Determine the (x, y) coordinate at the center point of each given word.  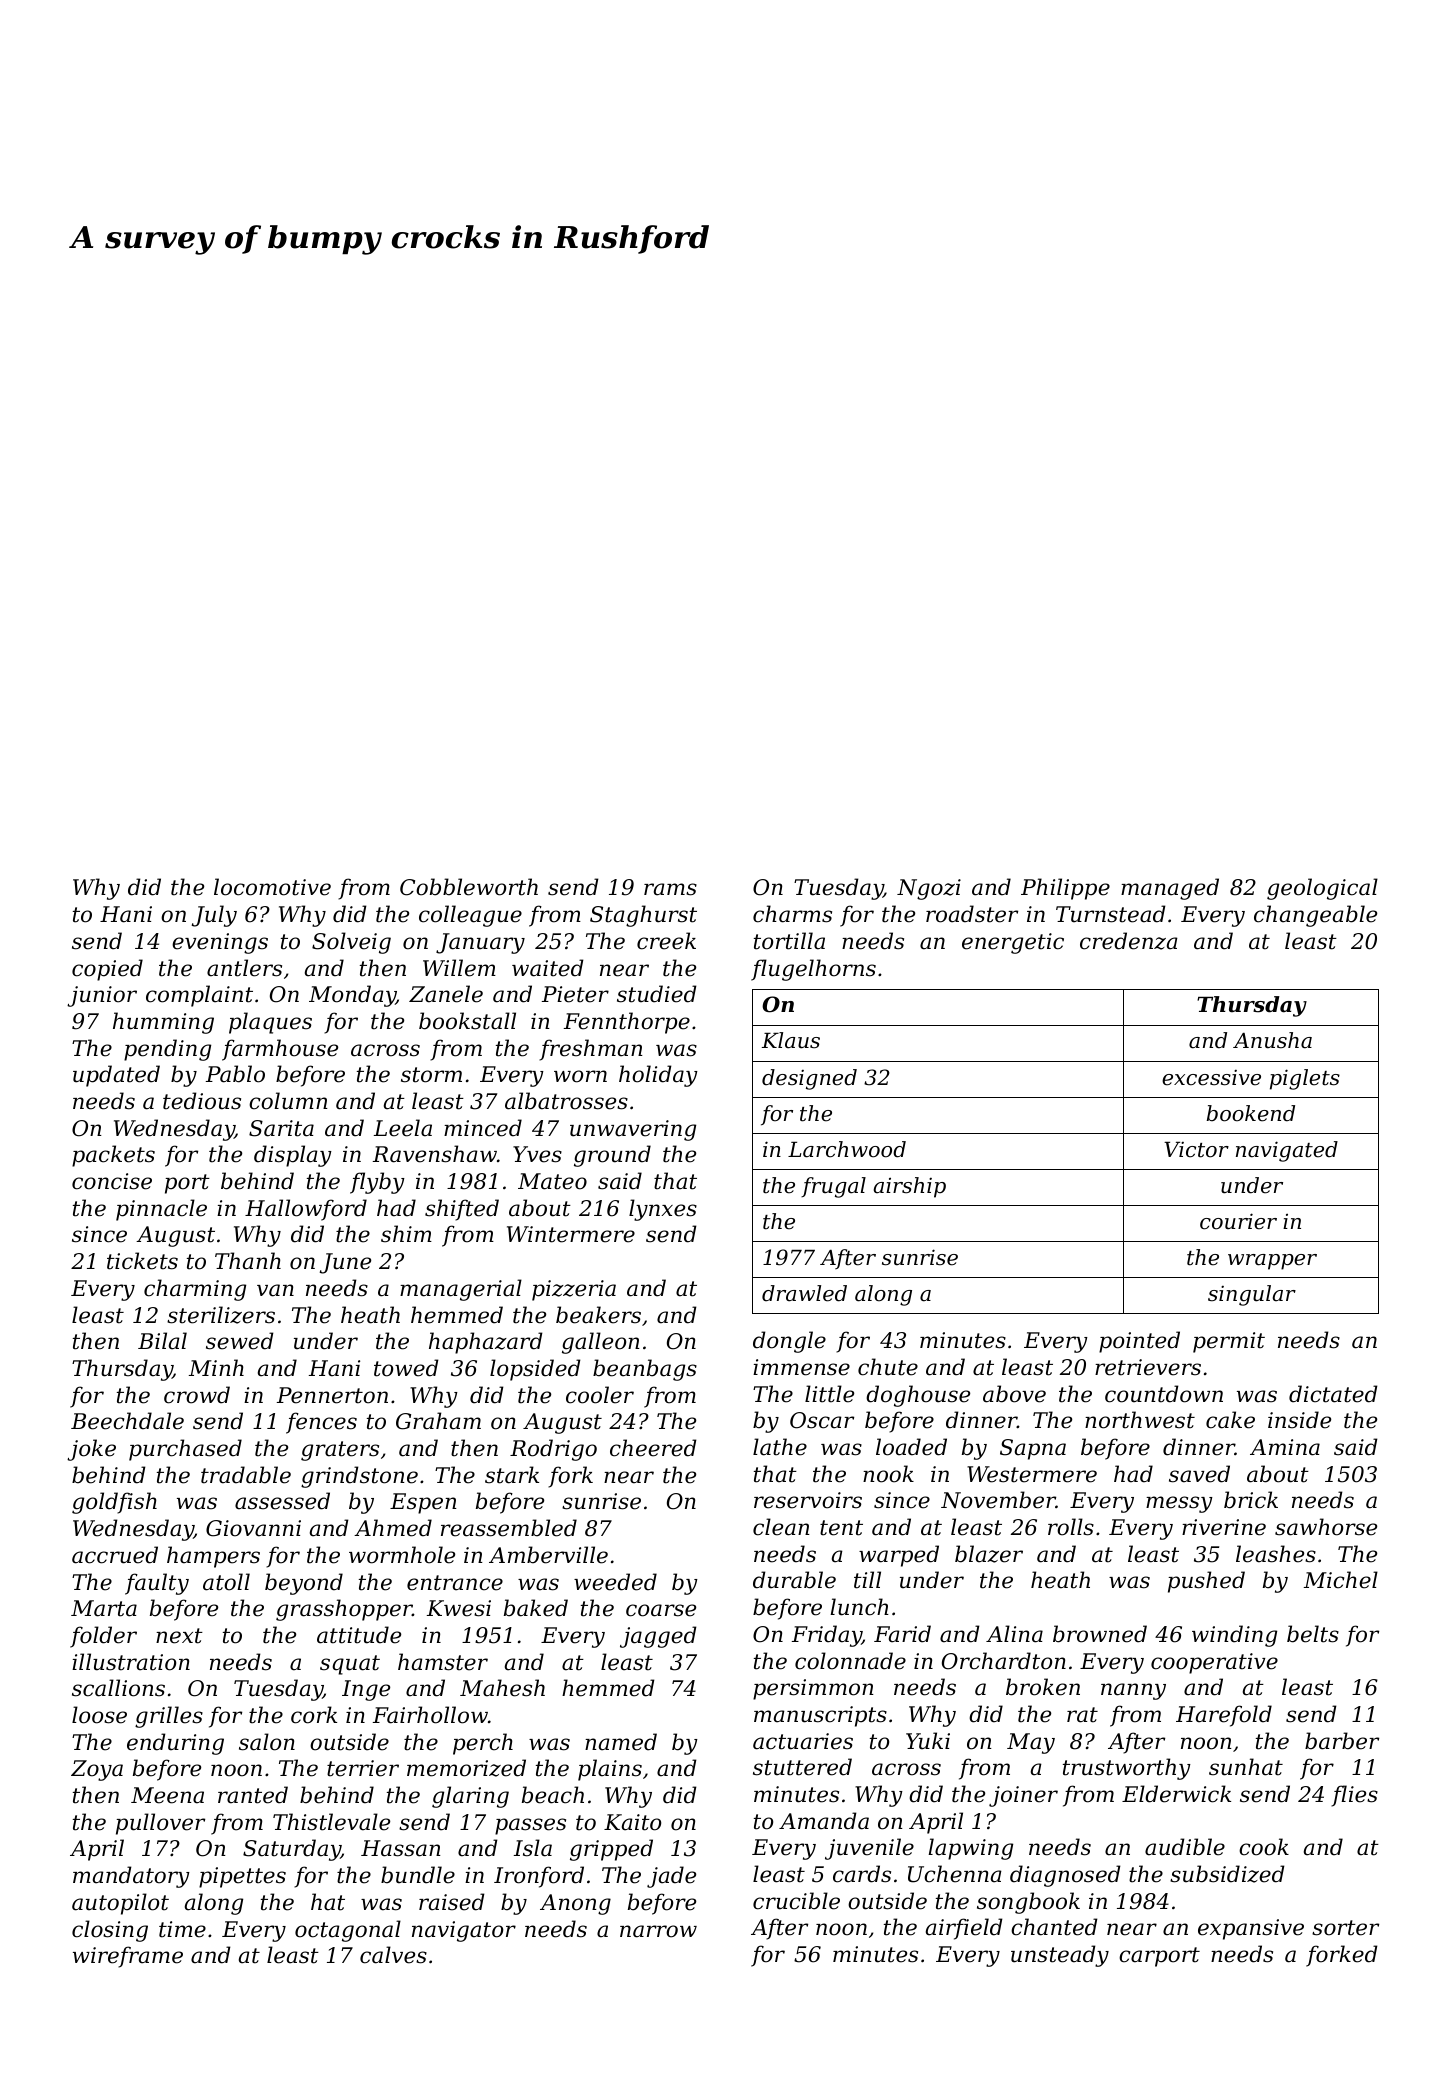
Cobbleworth (469, 887)
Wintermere (571, 1234)
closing (110, 1931)
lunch (859, 1607)
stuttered (802, 1767)
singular (1252, 1295)
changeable (1315, 916)
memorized (466, 1768)
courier (1238, 1221)
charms (792, 914)
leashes (1276, 1554)
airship (910, 1187)
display (293, 1156)
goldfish (114, 1503)
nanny (1133, 1691)
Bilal (162, 1341)
